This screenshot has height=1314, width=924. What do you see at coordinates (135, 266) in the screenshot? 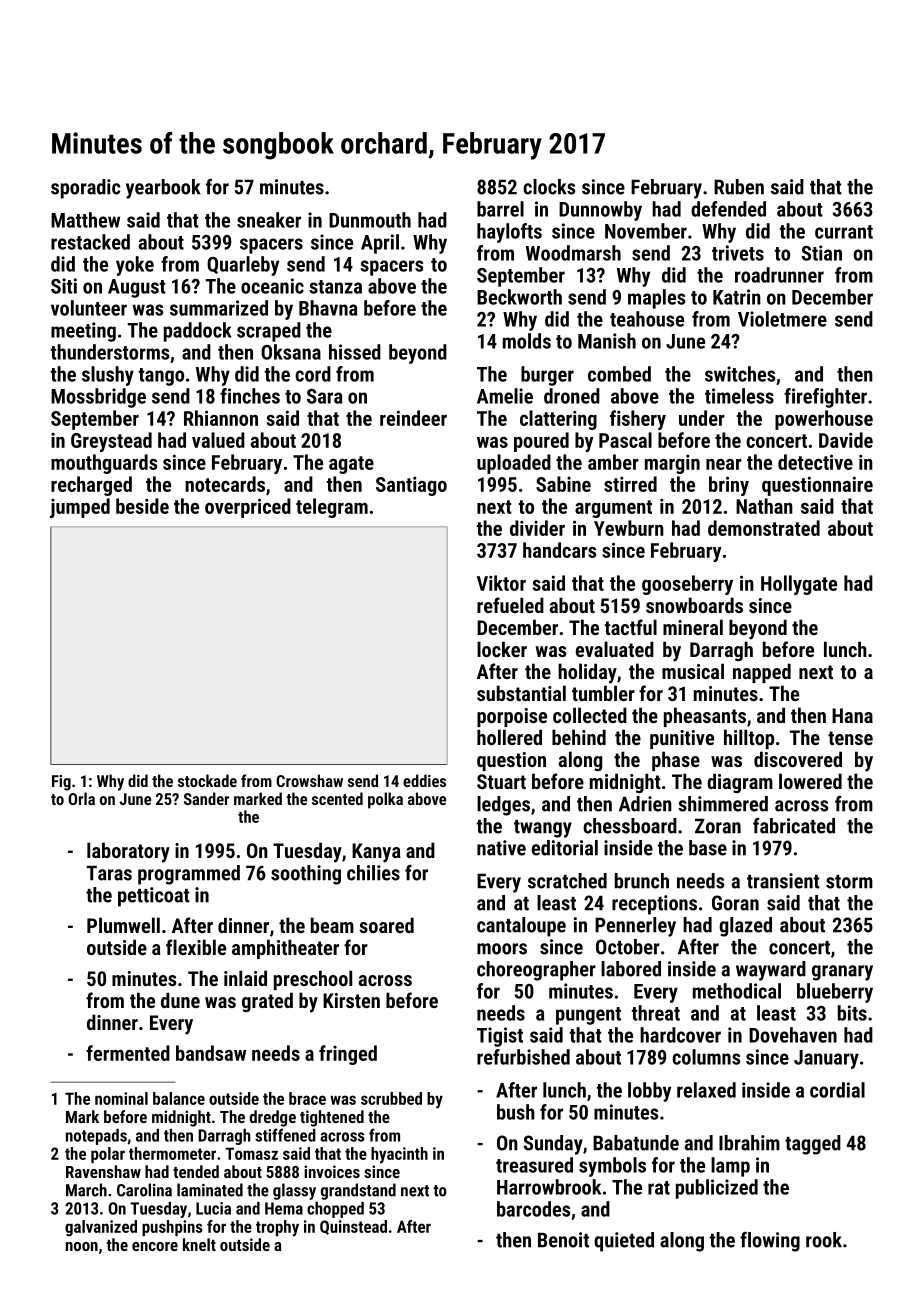
I see `yoke` at bounding box center [135, 266].
